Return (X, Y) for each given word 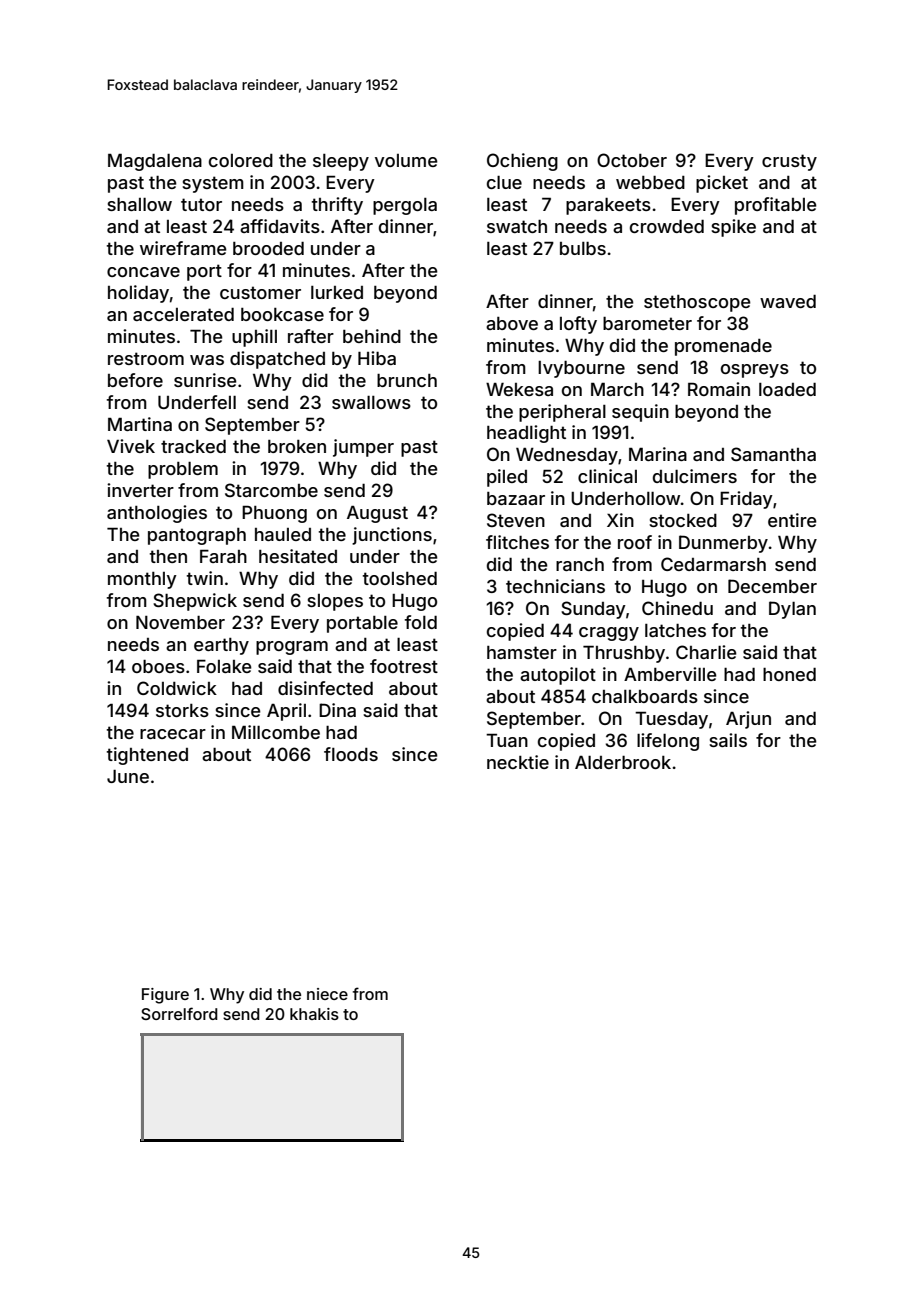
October (632, 160)
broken (297, 446)
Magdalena (155, 162)
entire (792, 520)
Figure (165, 996)
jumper (363, 448)
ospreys (755, 371)
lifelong (668, 742)
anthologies (157, 514)
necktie (518, 762)
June (128, 776)
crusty (789, 162)
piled (507, 478)
